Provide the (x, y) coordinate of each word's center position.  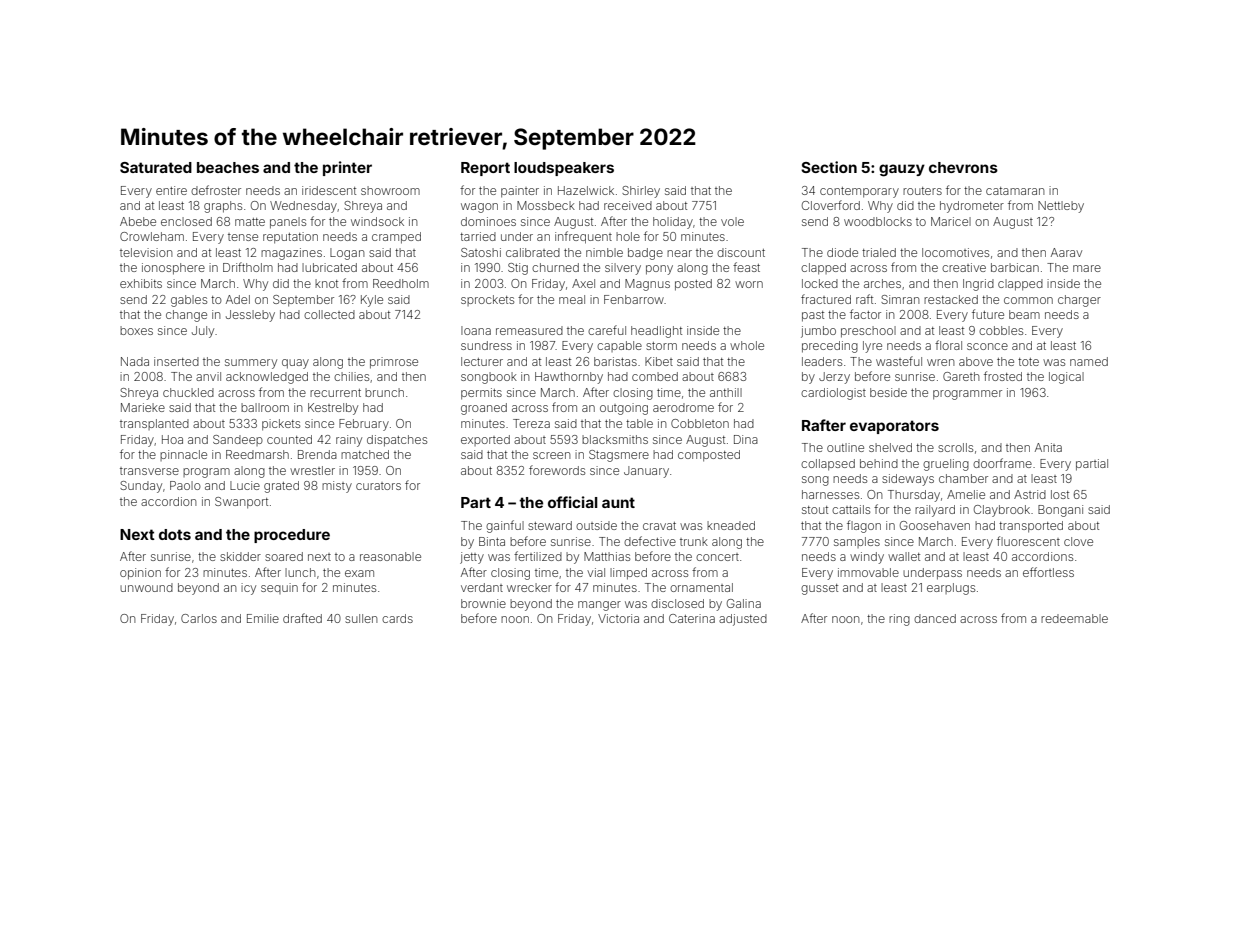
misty (337, 487)
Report (485, 169)
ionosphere (173, 269)
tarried (478, 236)
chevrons (963, 167)
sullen (361, 618)
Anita (1048, 447)
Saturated (156, 167)
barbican (1015, 267)
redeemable (1074, 618)
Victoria (618, 618)
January (646, 472)
